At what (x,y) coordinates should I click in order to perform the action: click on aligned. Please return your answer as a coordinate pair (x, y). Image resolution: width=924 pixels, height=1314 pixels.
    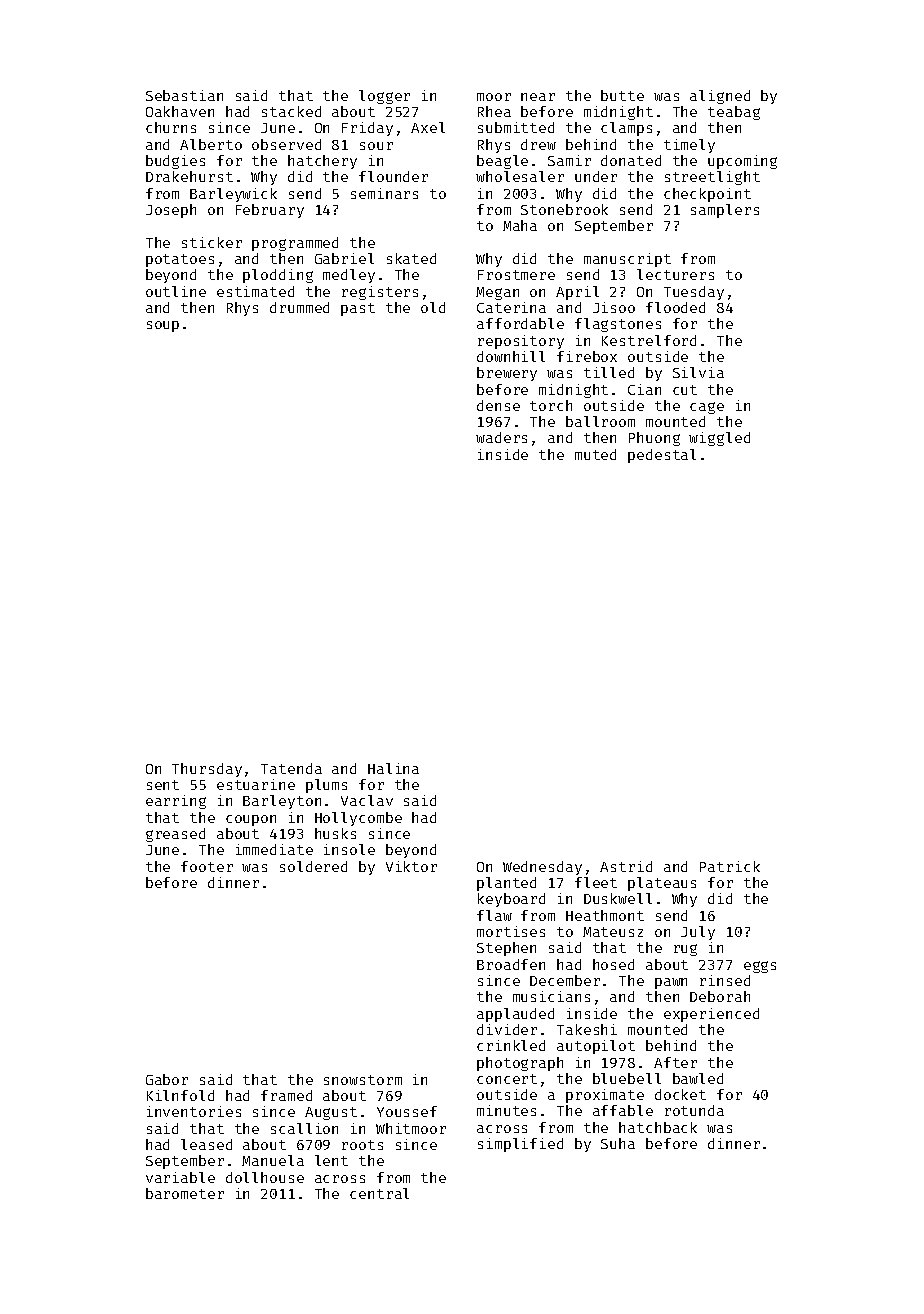
    Looking at the image, I should click on (720, 97).
